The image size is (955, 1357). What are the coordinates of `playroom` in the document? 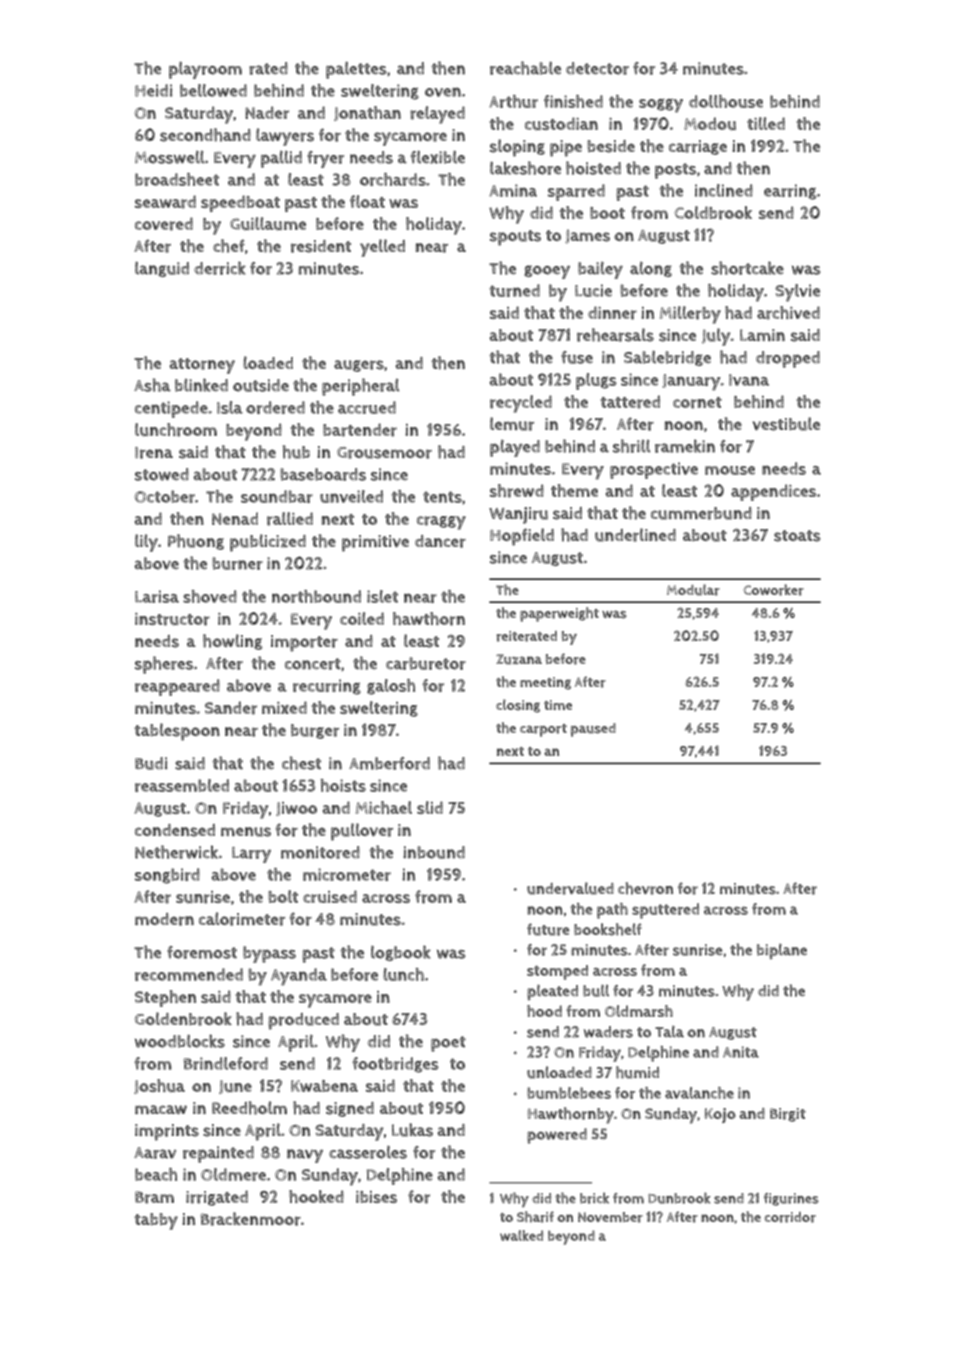 It's located at (205, 70).
